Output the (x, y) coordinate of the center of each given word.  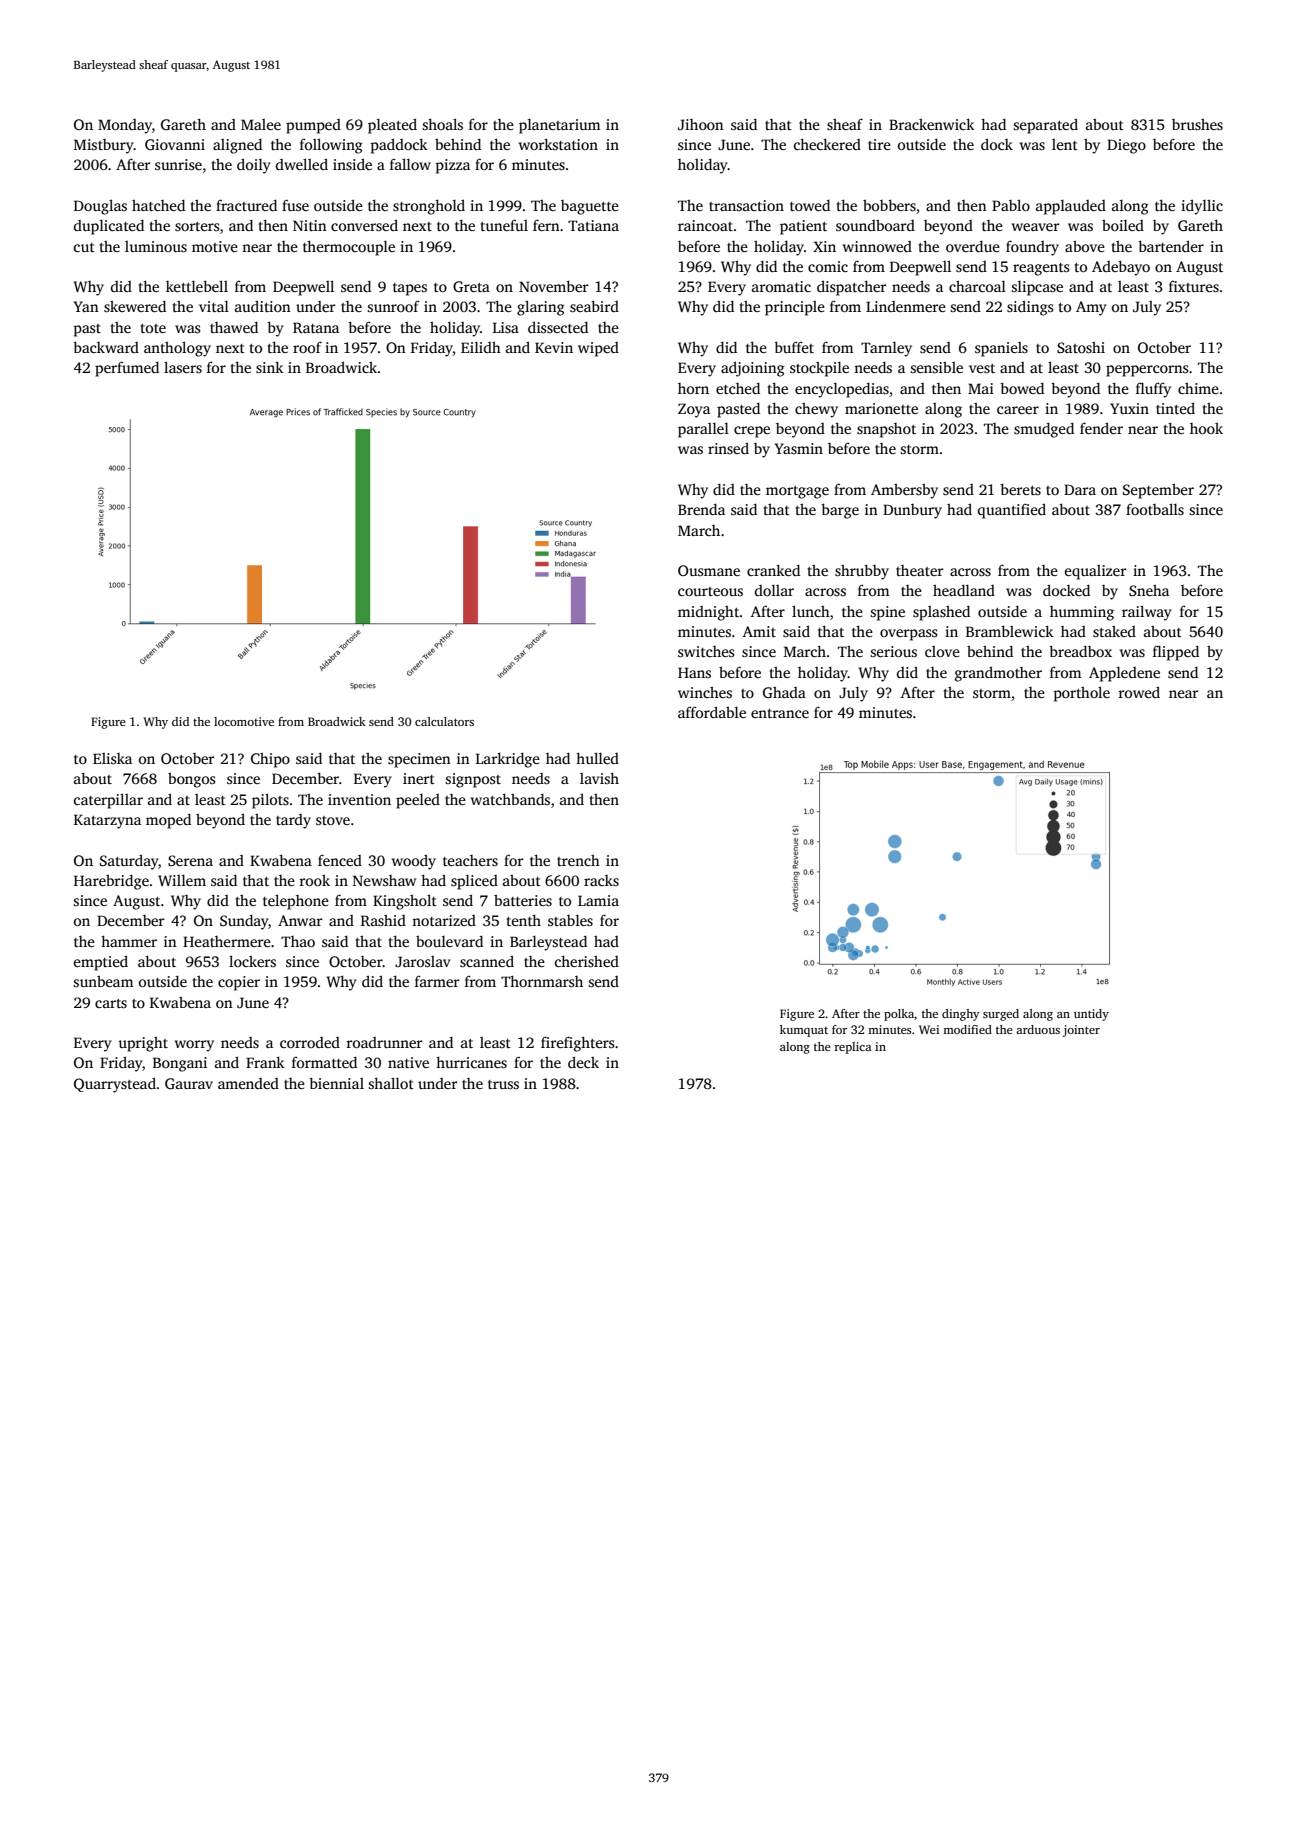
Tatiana (593, 225)
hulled (597, 758)
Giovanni (175, 144)
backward (106, 347)
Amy (1091, 308)
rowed (1139, 692)
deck (583, 1062)
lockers (252, 961)
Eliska (112, 758)
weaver (1035, 227)
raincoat (705, 225)
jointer (1081, 1031)
